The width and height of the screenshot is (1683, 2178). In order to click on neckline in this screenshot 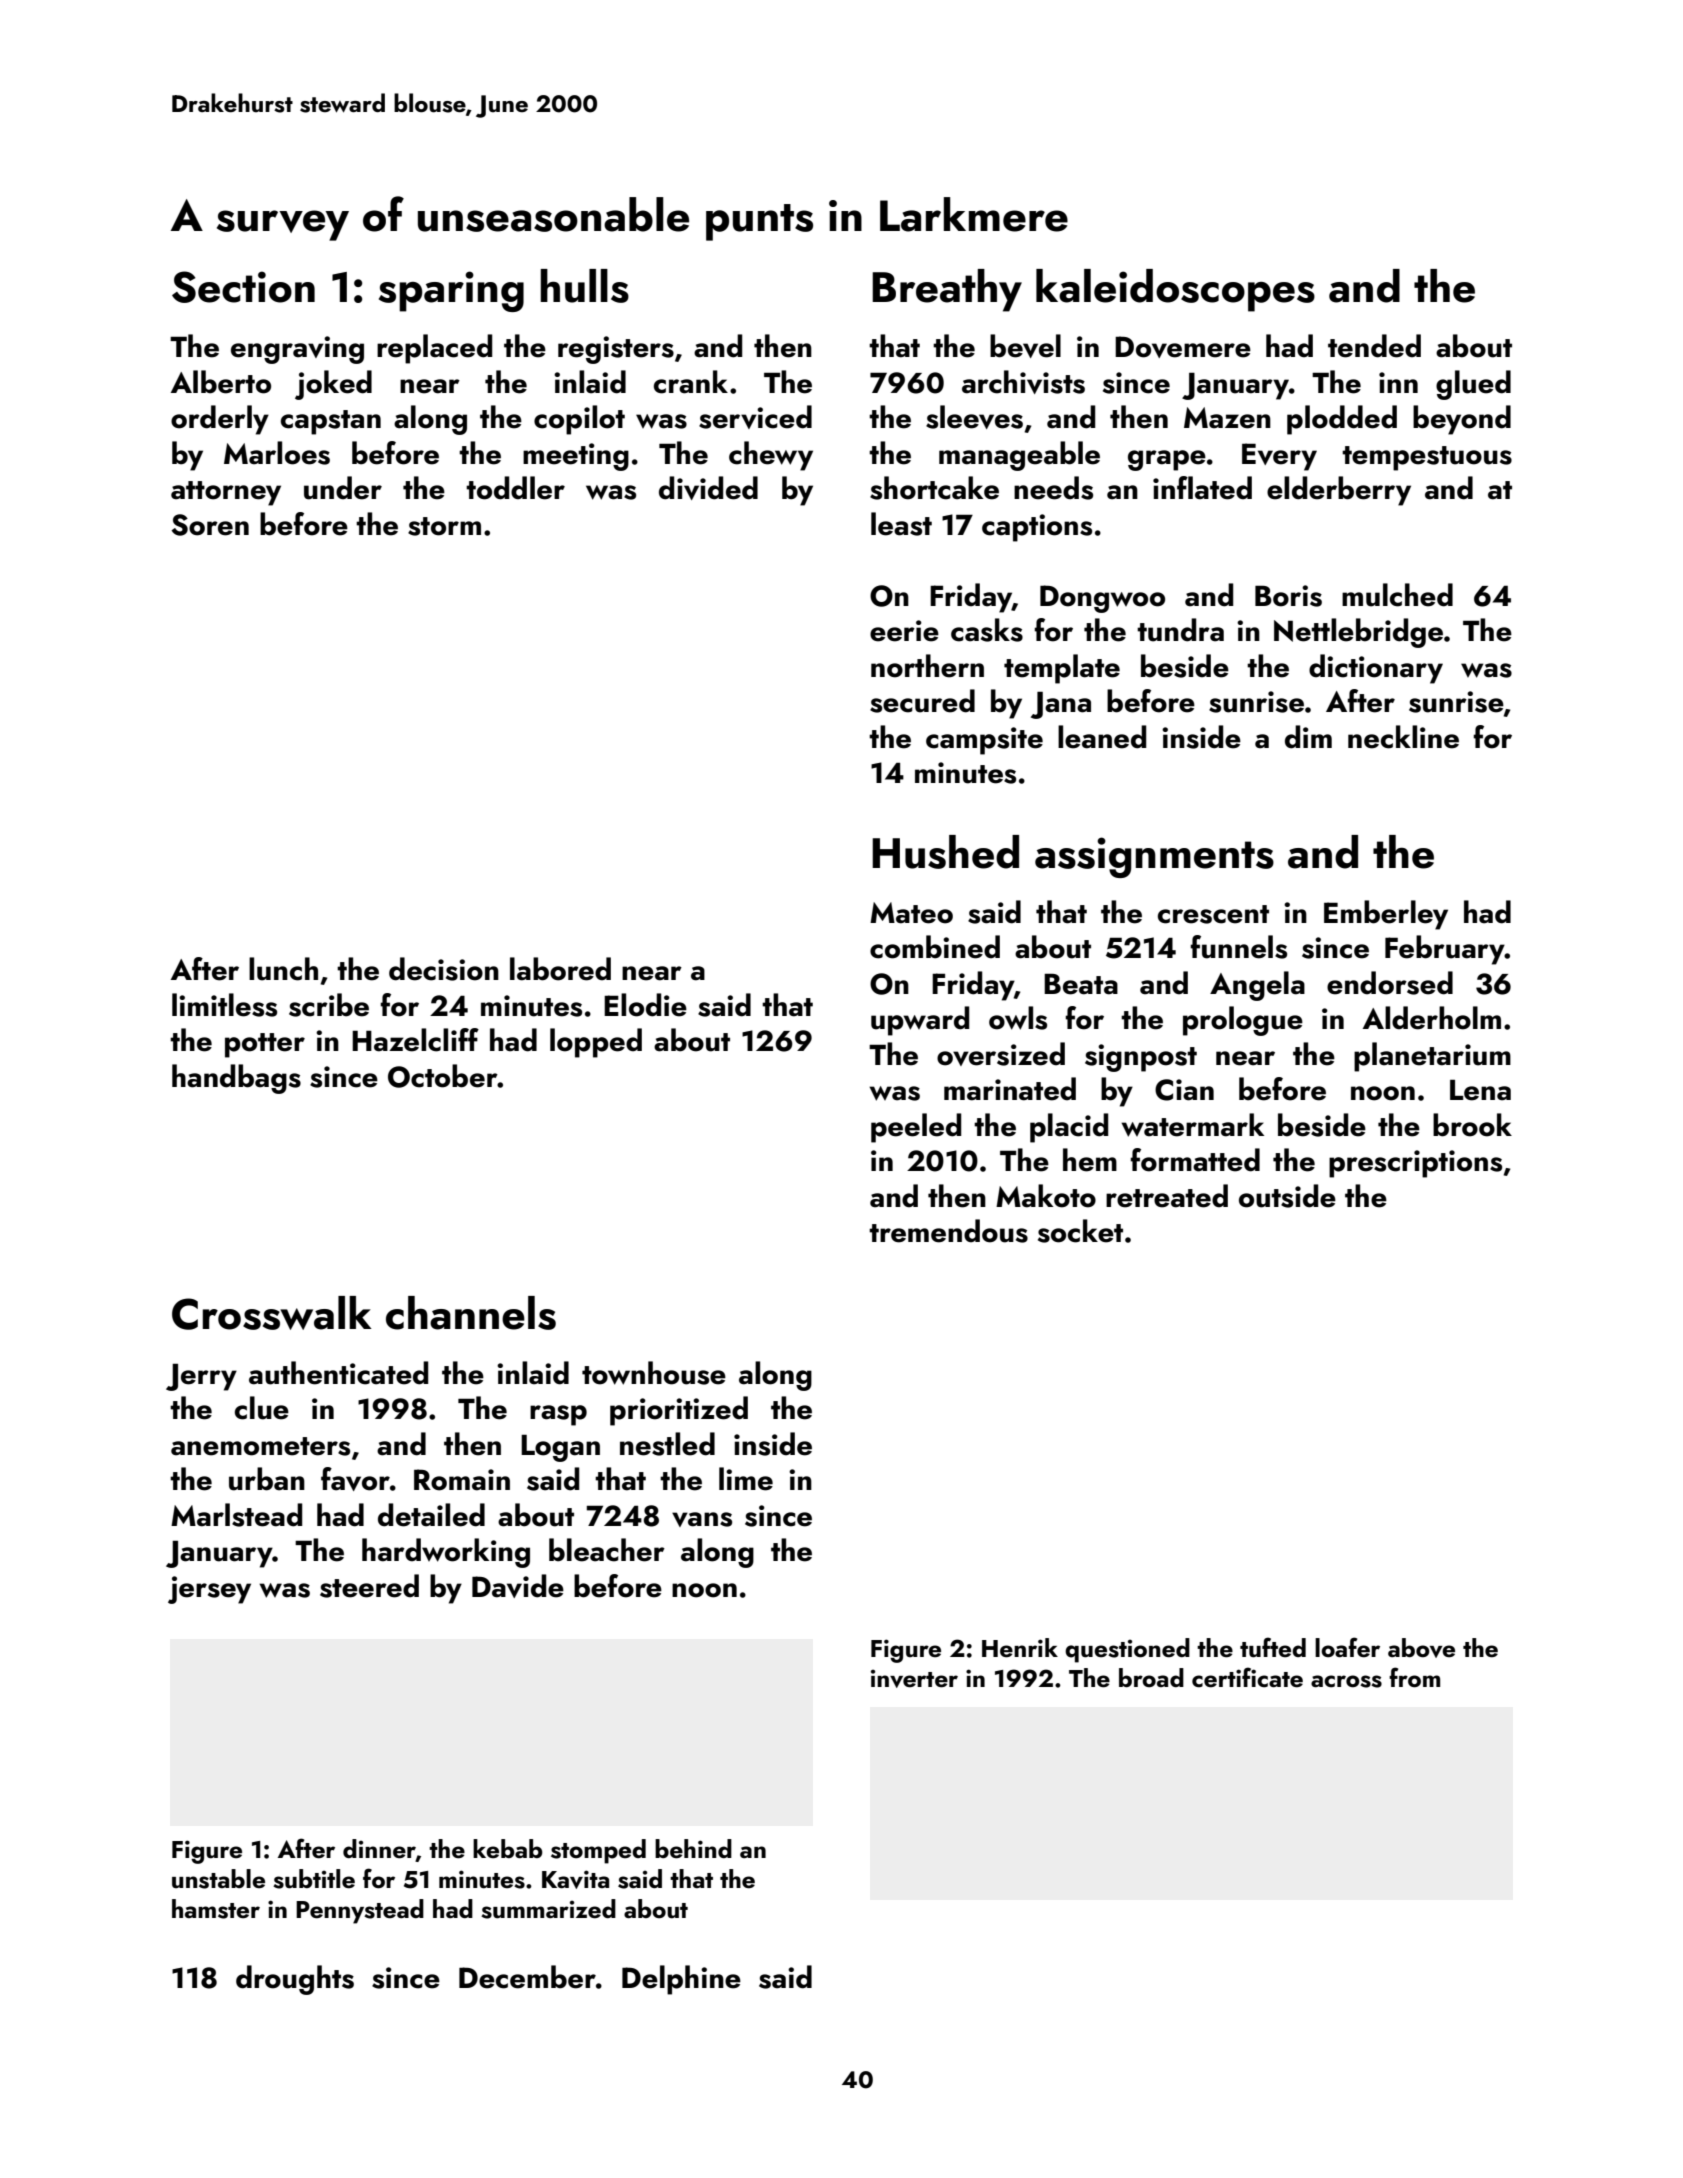, I will do `click(1403, 737)`.
